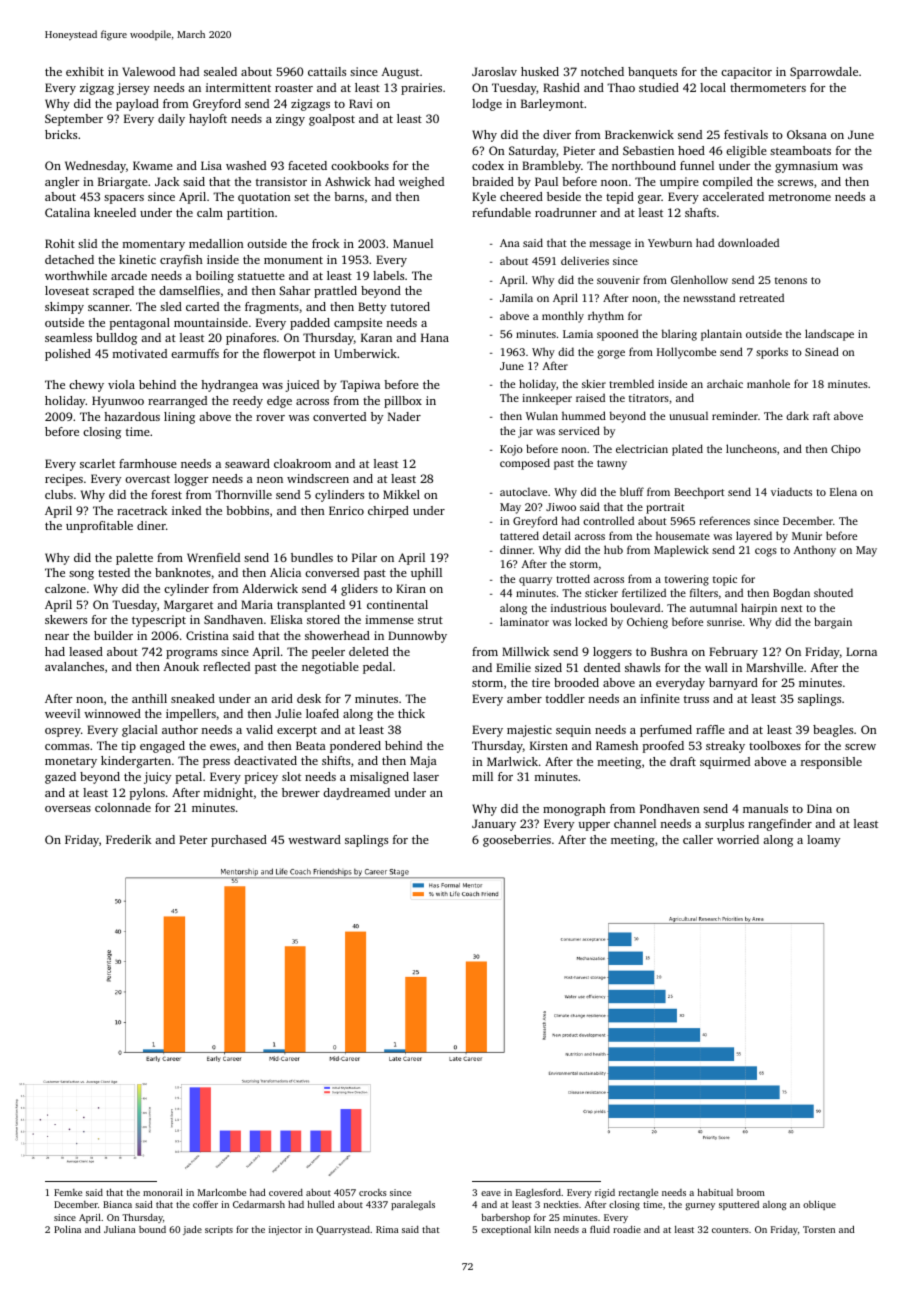 The width and height of the page is (924, 1308). What do you see at coordinates (286, 1192) in the page?
I see `covered` at bounding box center [286, 1192].
